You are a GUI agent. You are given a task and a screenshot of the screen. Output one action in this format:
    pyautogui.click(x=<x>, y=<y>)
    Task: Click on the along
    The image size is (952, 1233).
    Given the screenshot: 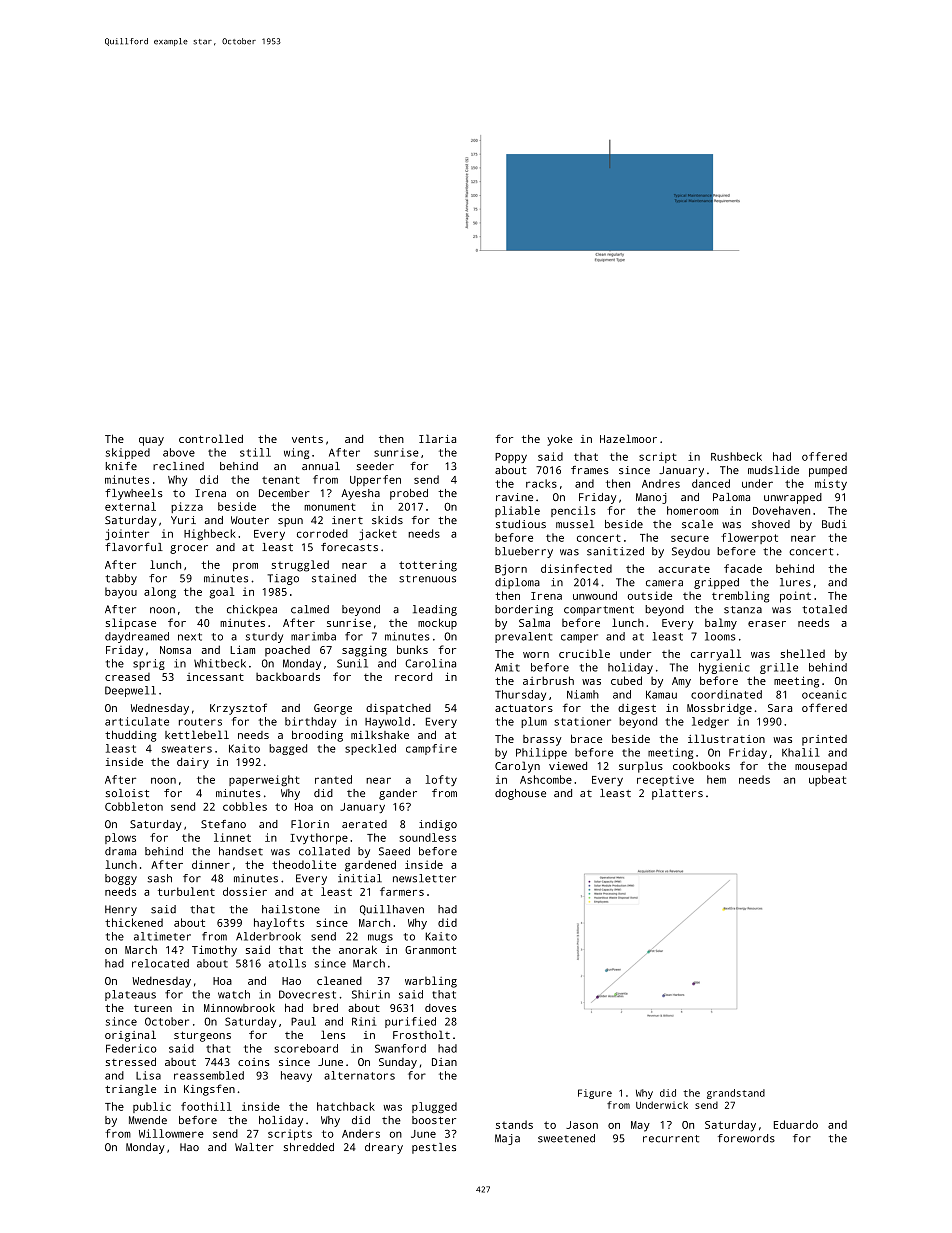 What is the action you would take?
    pyautogui.click(x=160, y=593)
